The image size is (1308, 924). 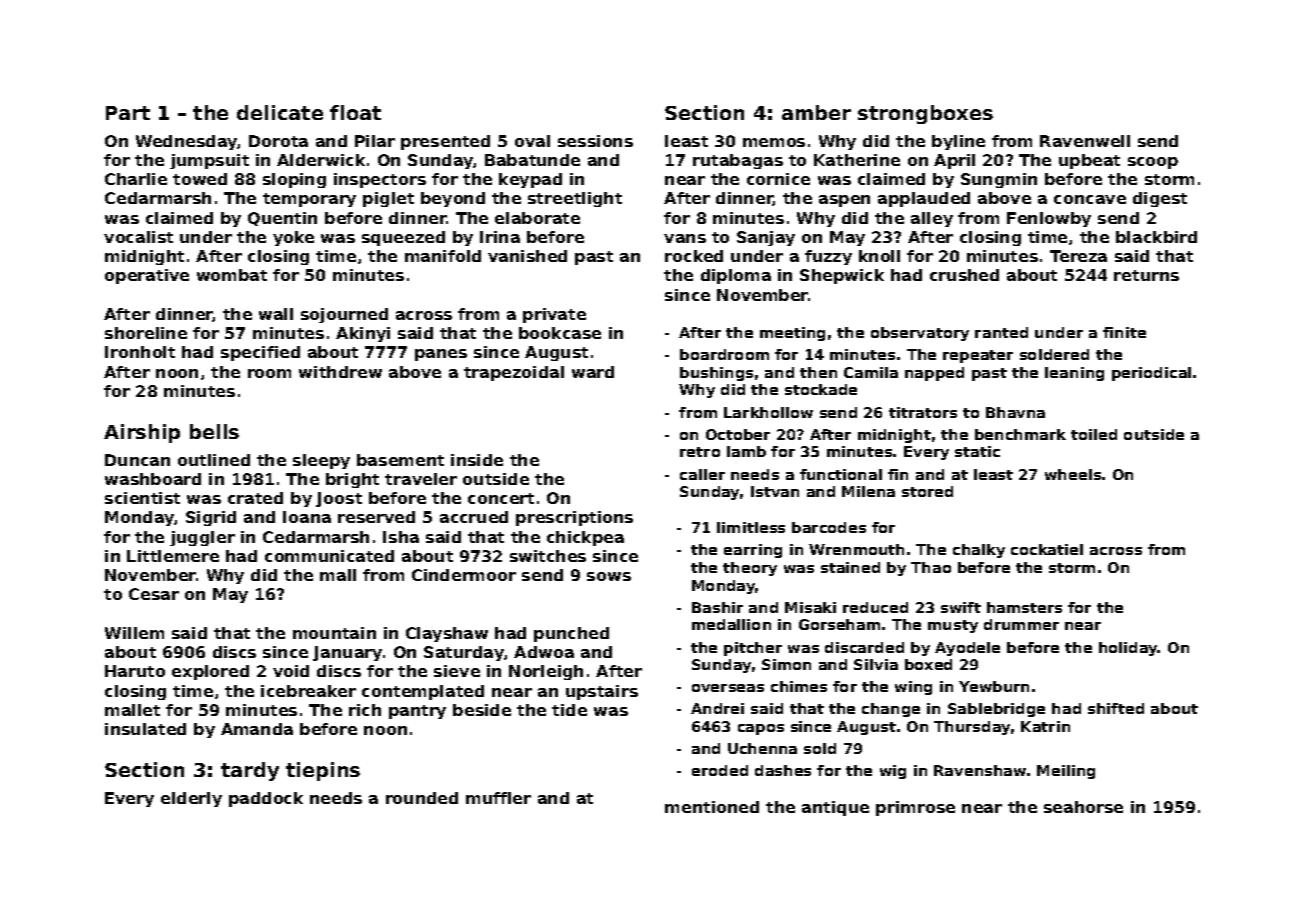 I want to click on discarded, so click(x=864, y=647).
